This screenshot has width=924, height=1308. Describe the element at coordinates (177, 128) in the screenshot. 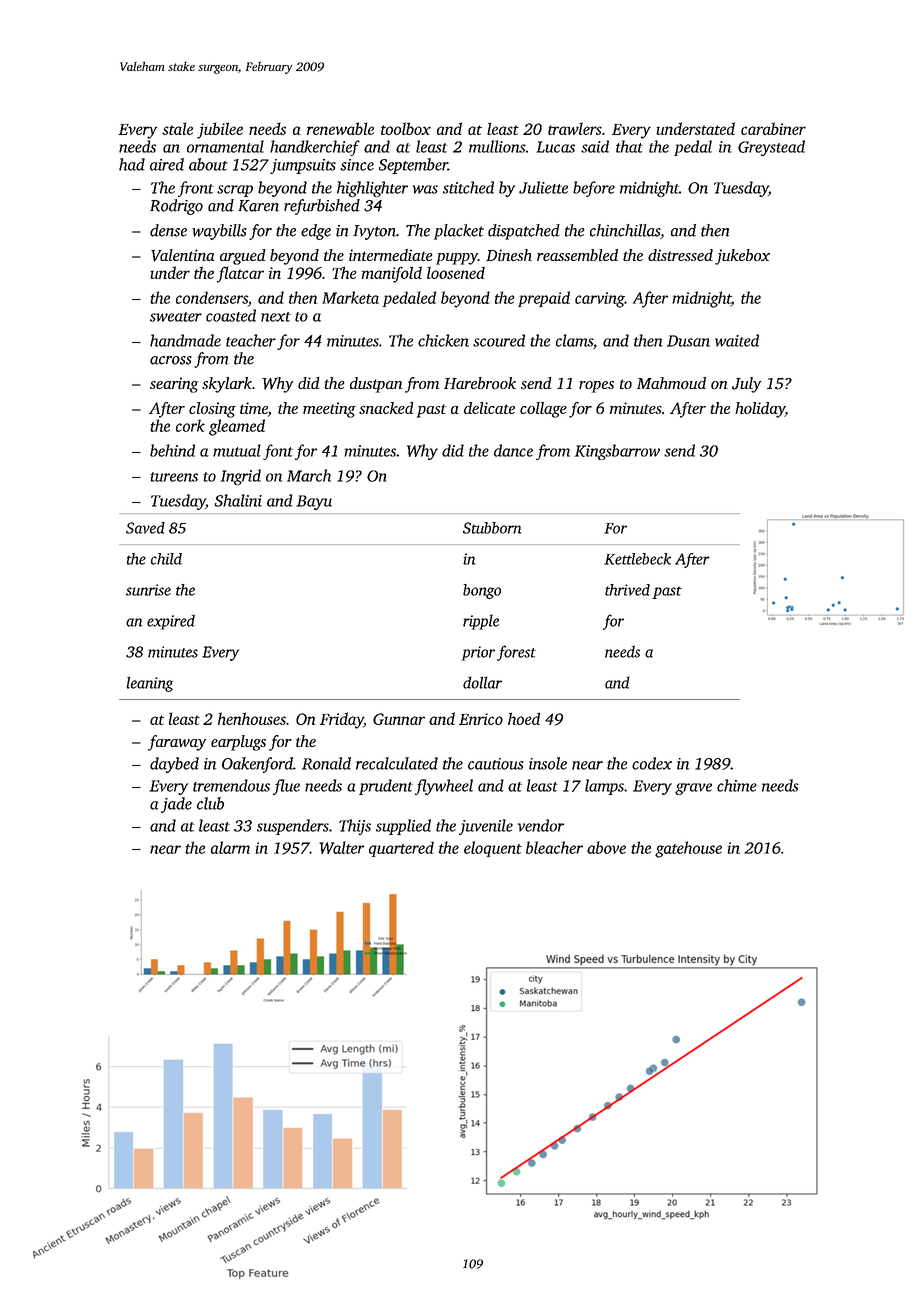

I see `stale` at that location.
